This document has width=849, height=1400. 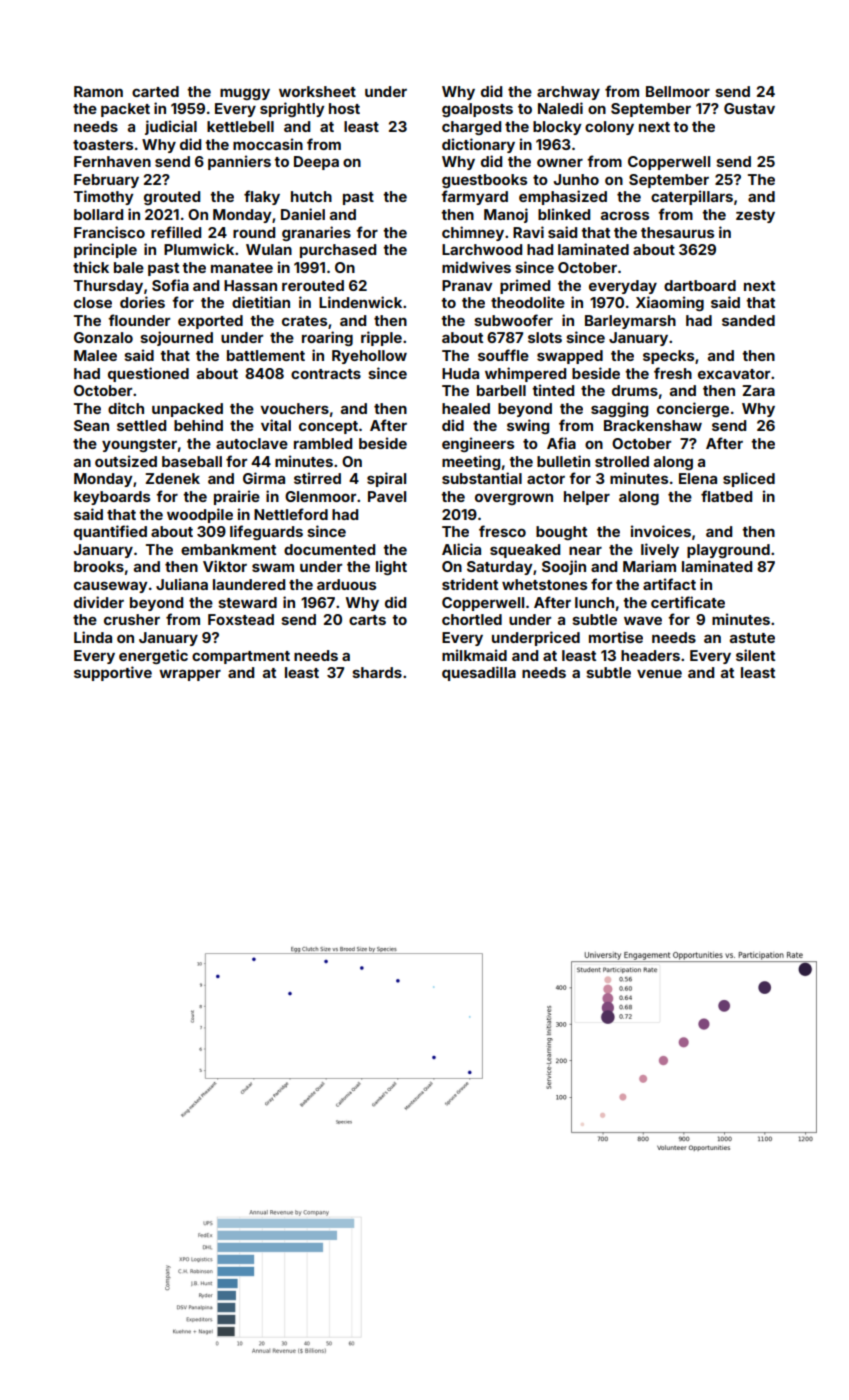 I want to click on Soojin, so click(x=564, y=567).
